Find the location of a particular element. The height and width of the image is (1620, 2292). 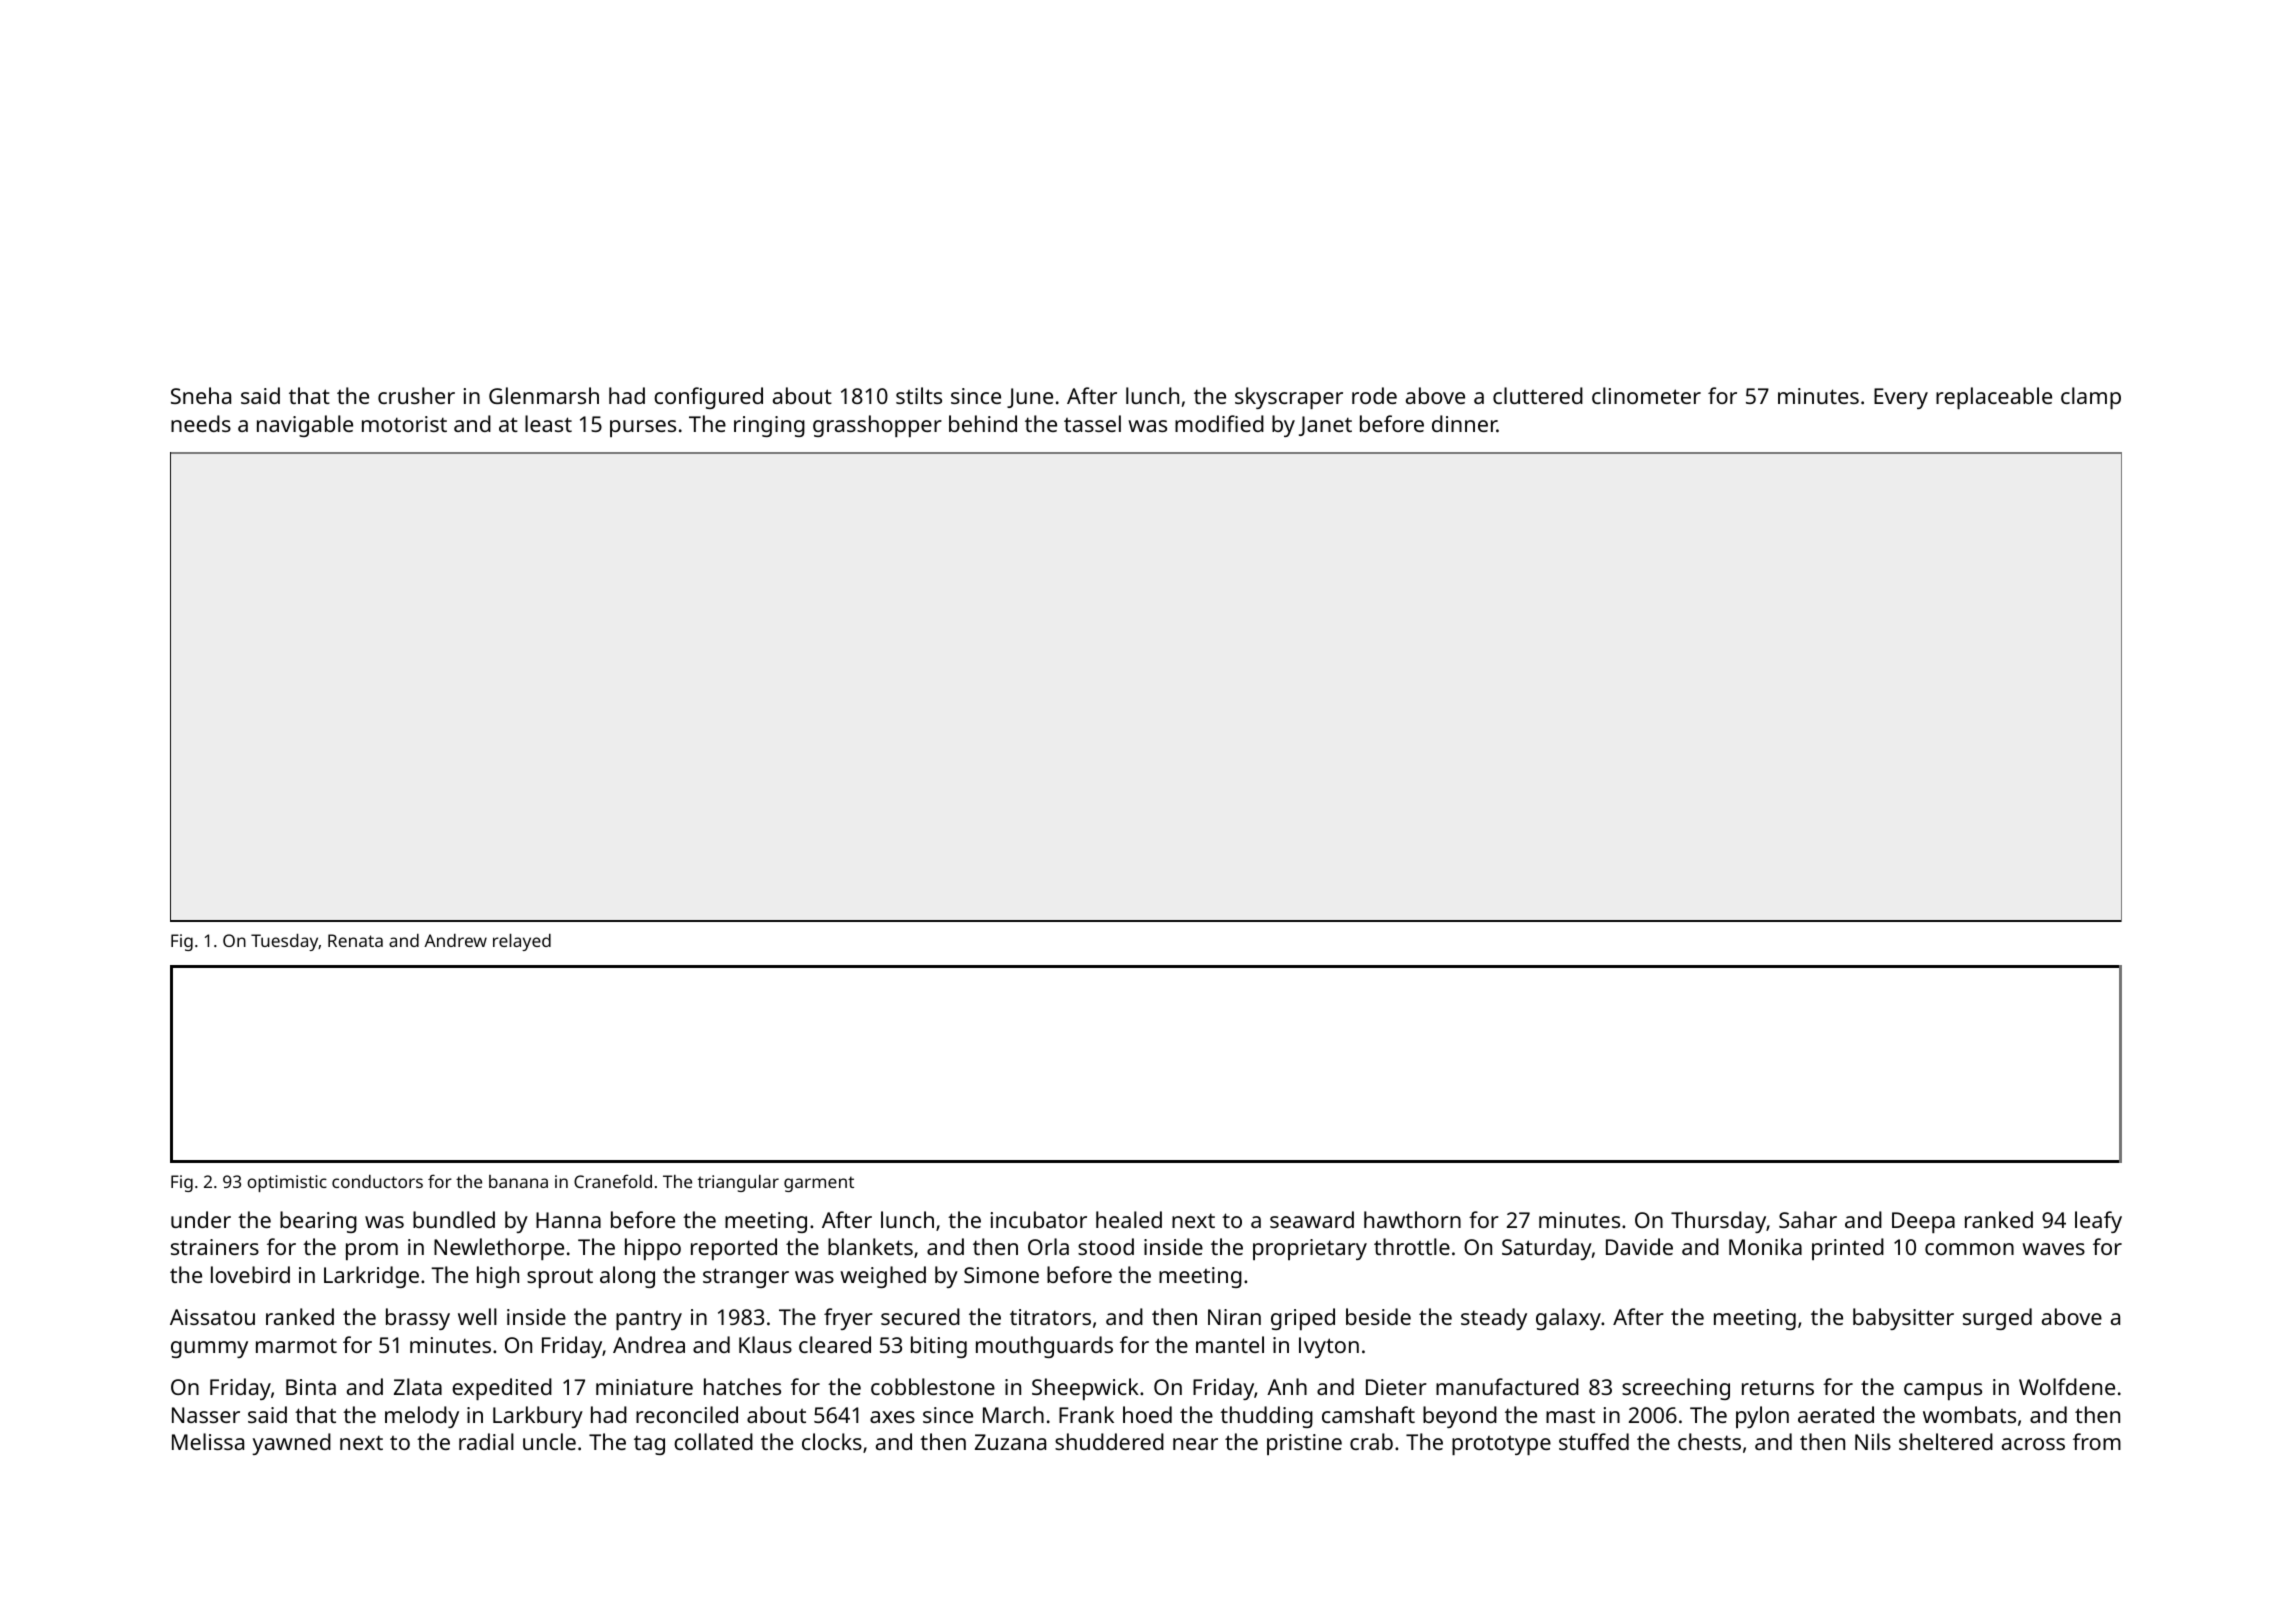

replaceable is located at coordinates (1994, 398).
